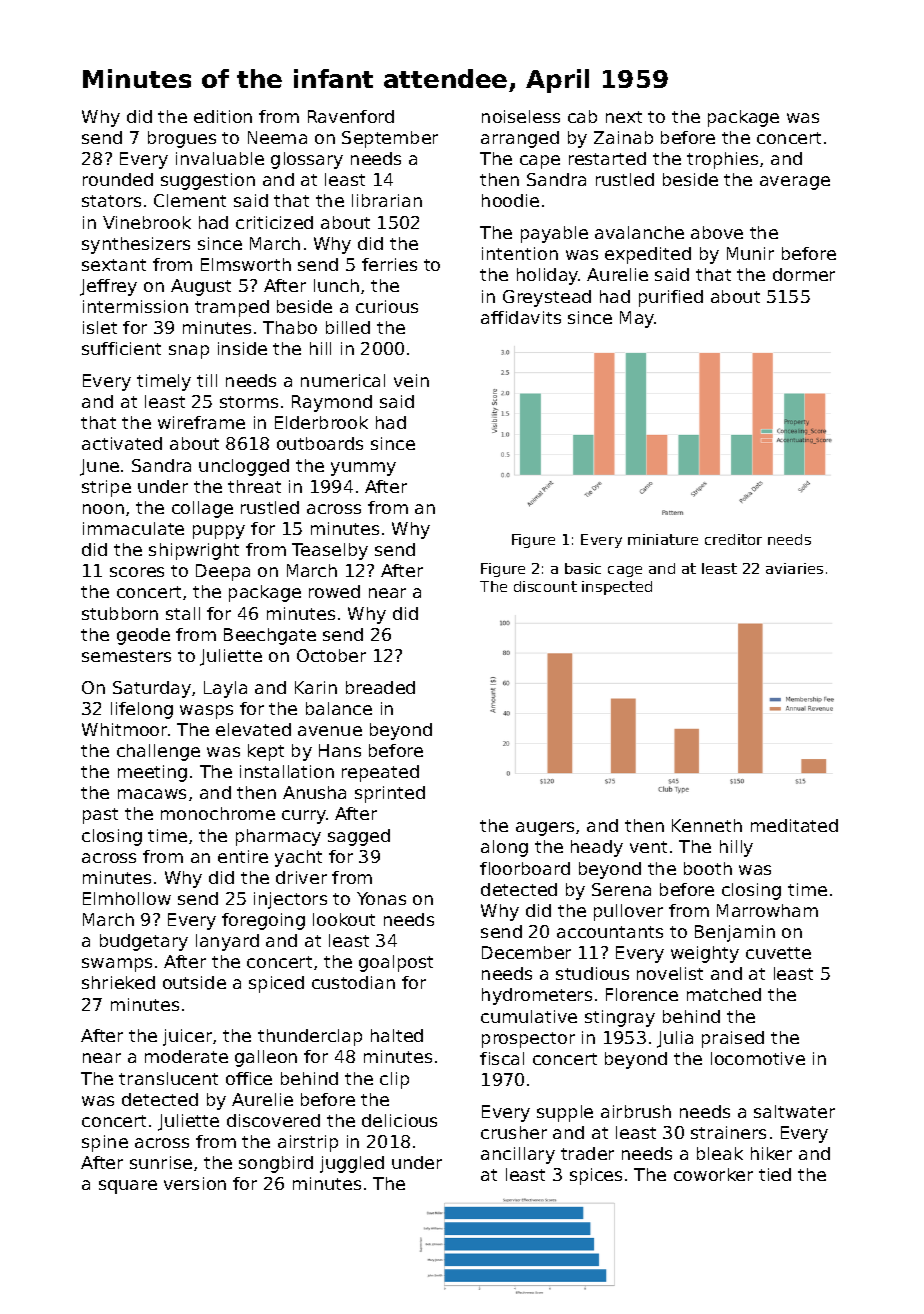 The height and width of the screenshot is (1314, 924). I want to click on studious, so click(592, 973).
